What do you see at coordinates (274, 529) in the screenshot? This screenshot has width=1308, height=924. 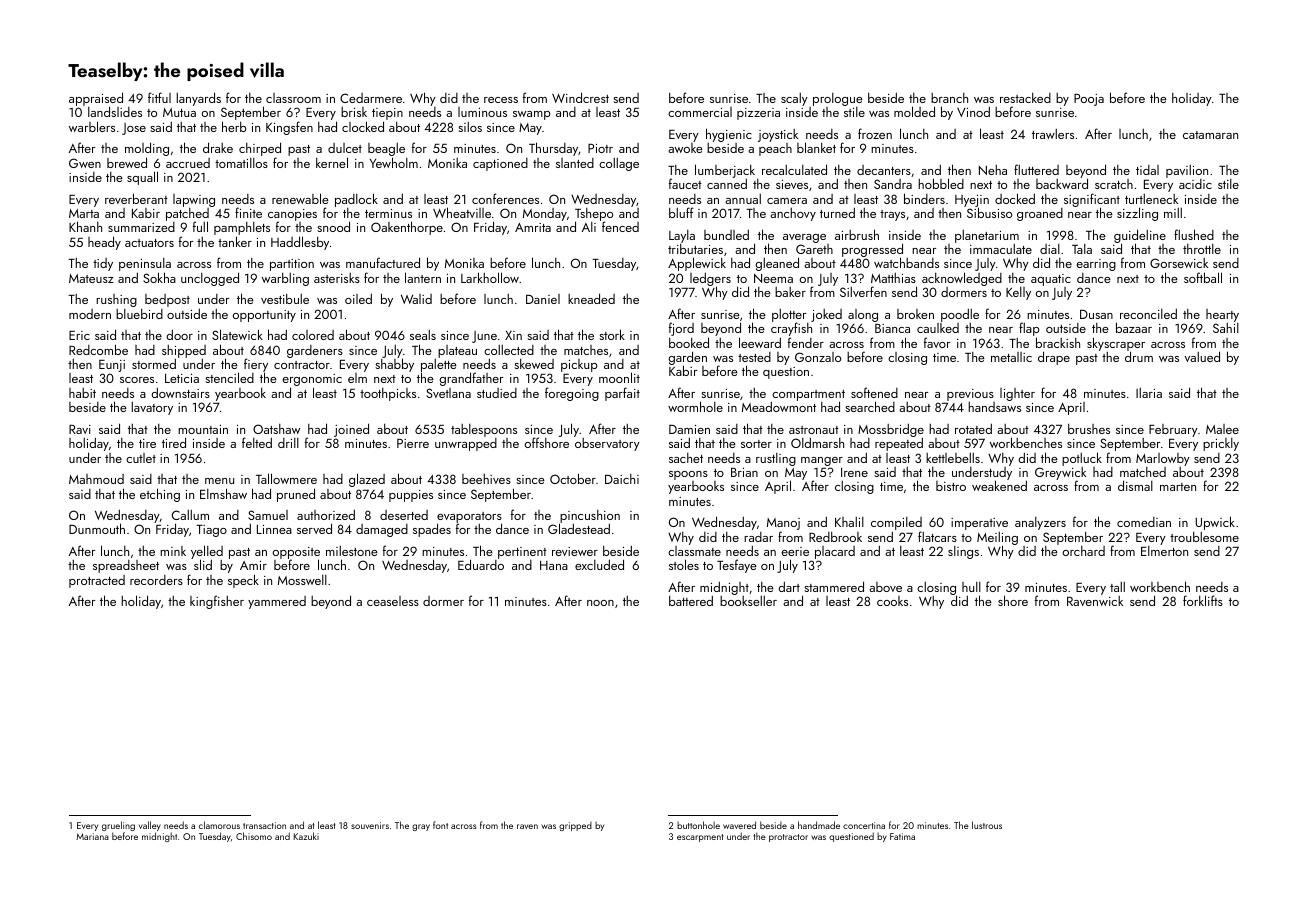 I see `Linnea` at bounding box center [274, 529].
